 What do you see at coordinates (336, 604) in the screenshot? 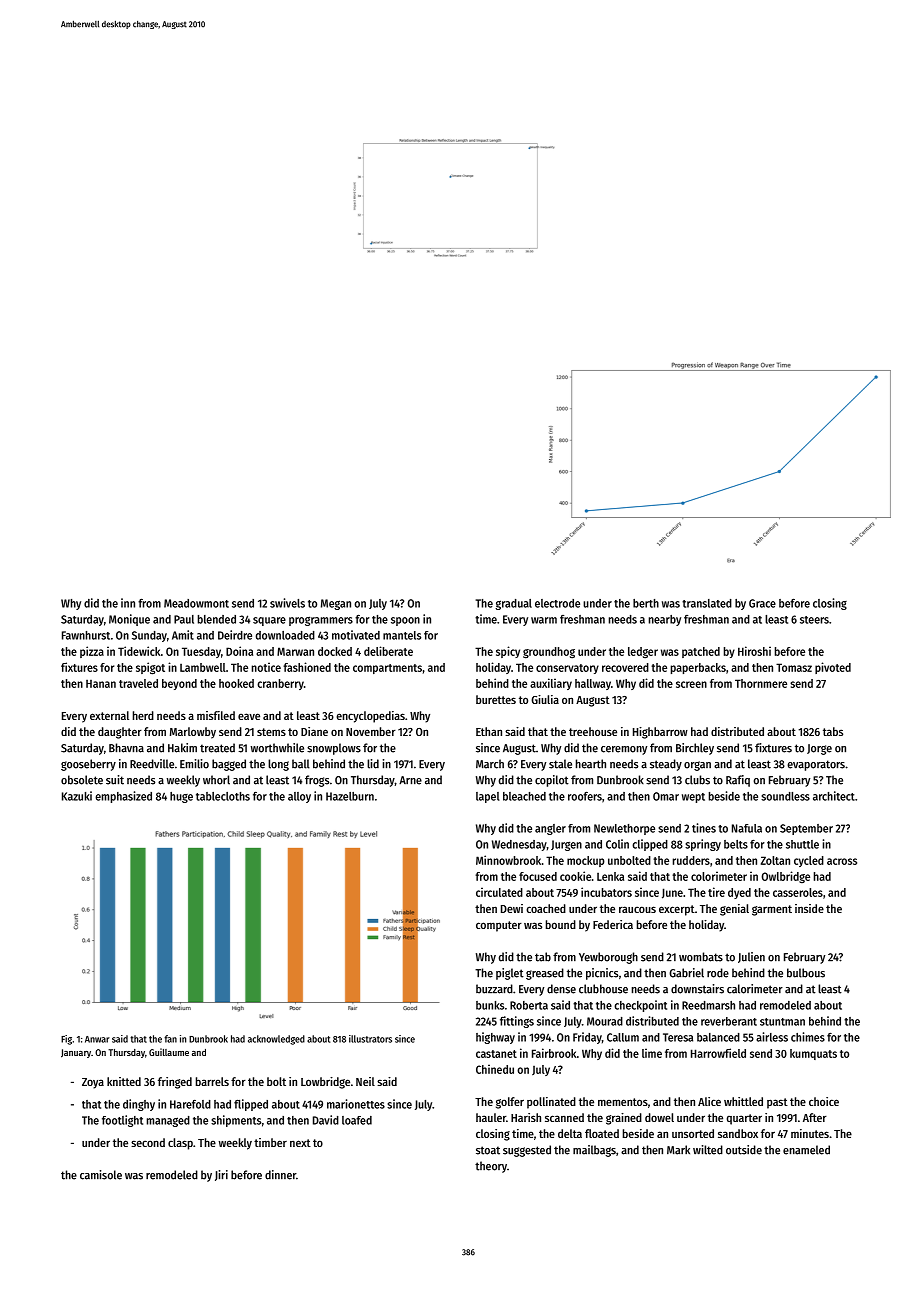
I see `Megan` at bounding box center [336, 604].
